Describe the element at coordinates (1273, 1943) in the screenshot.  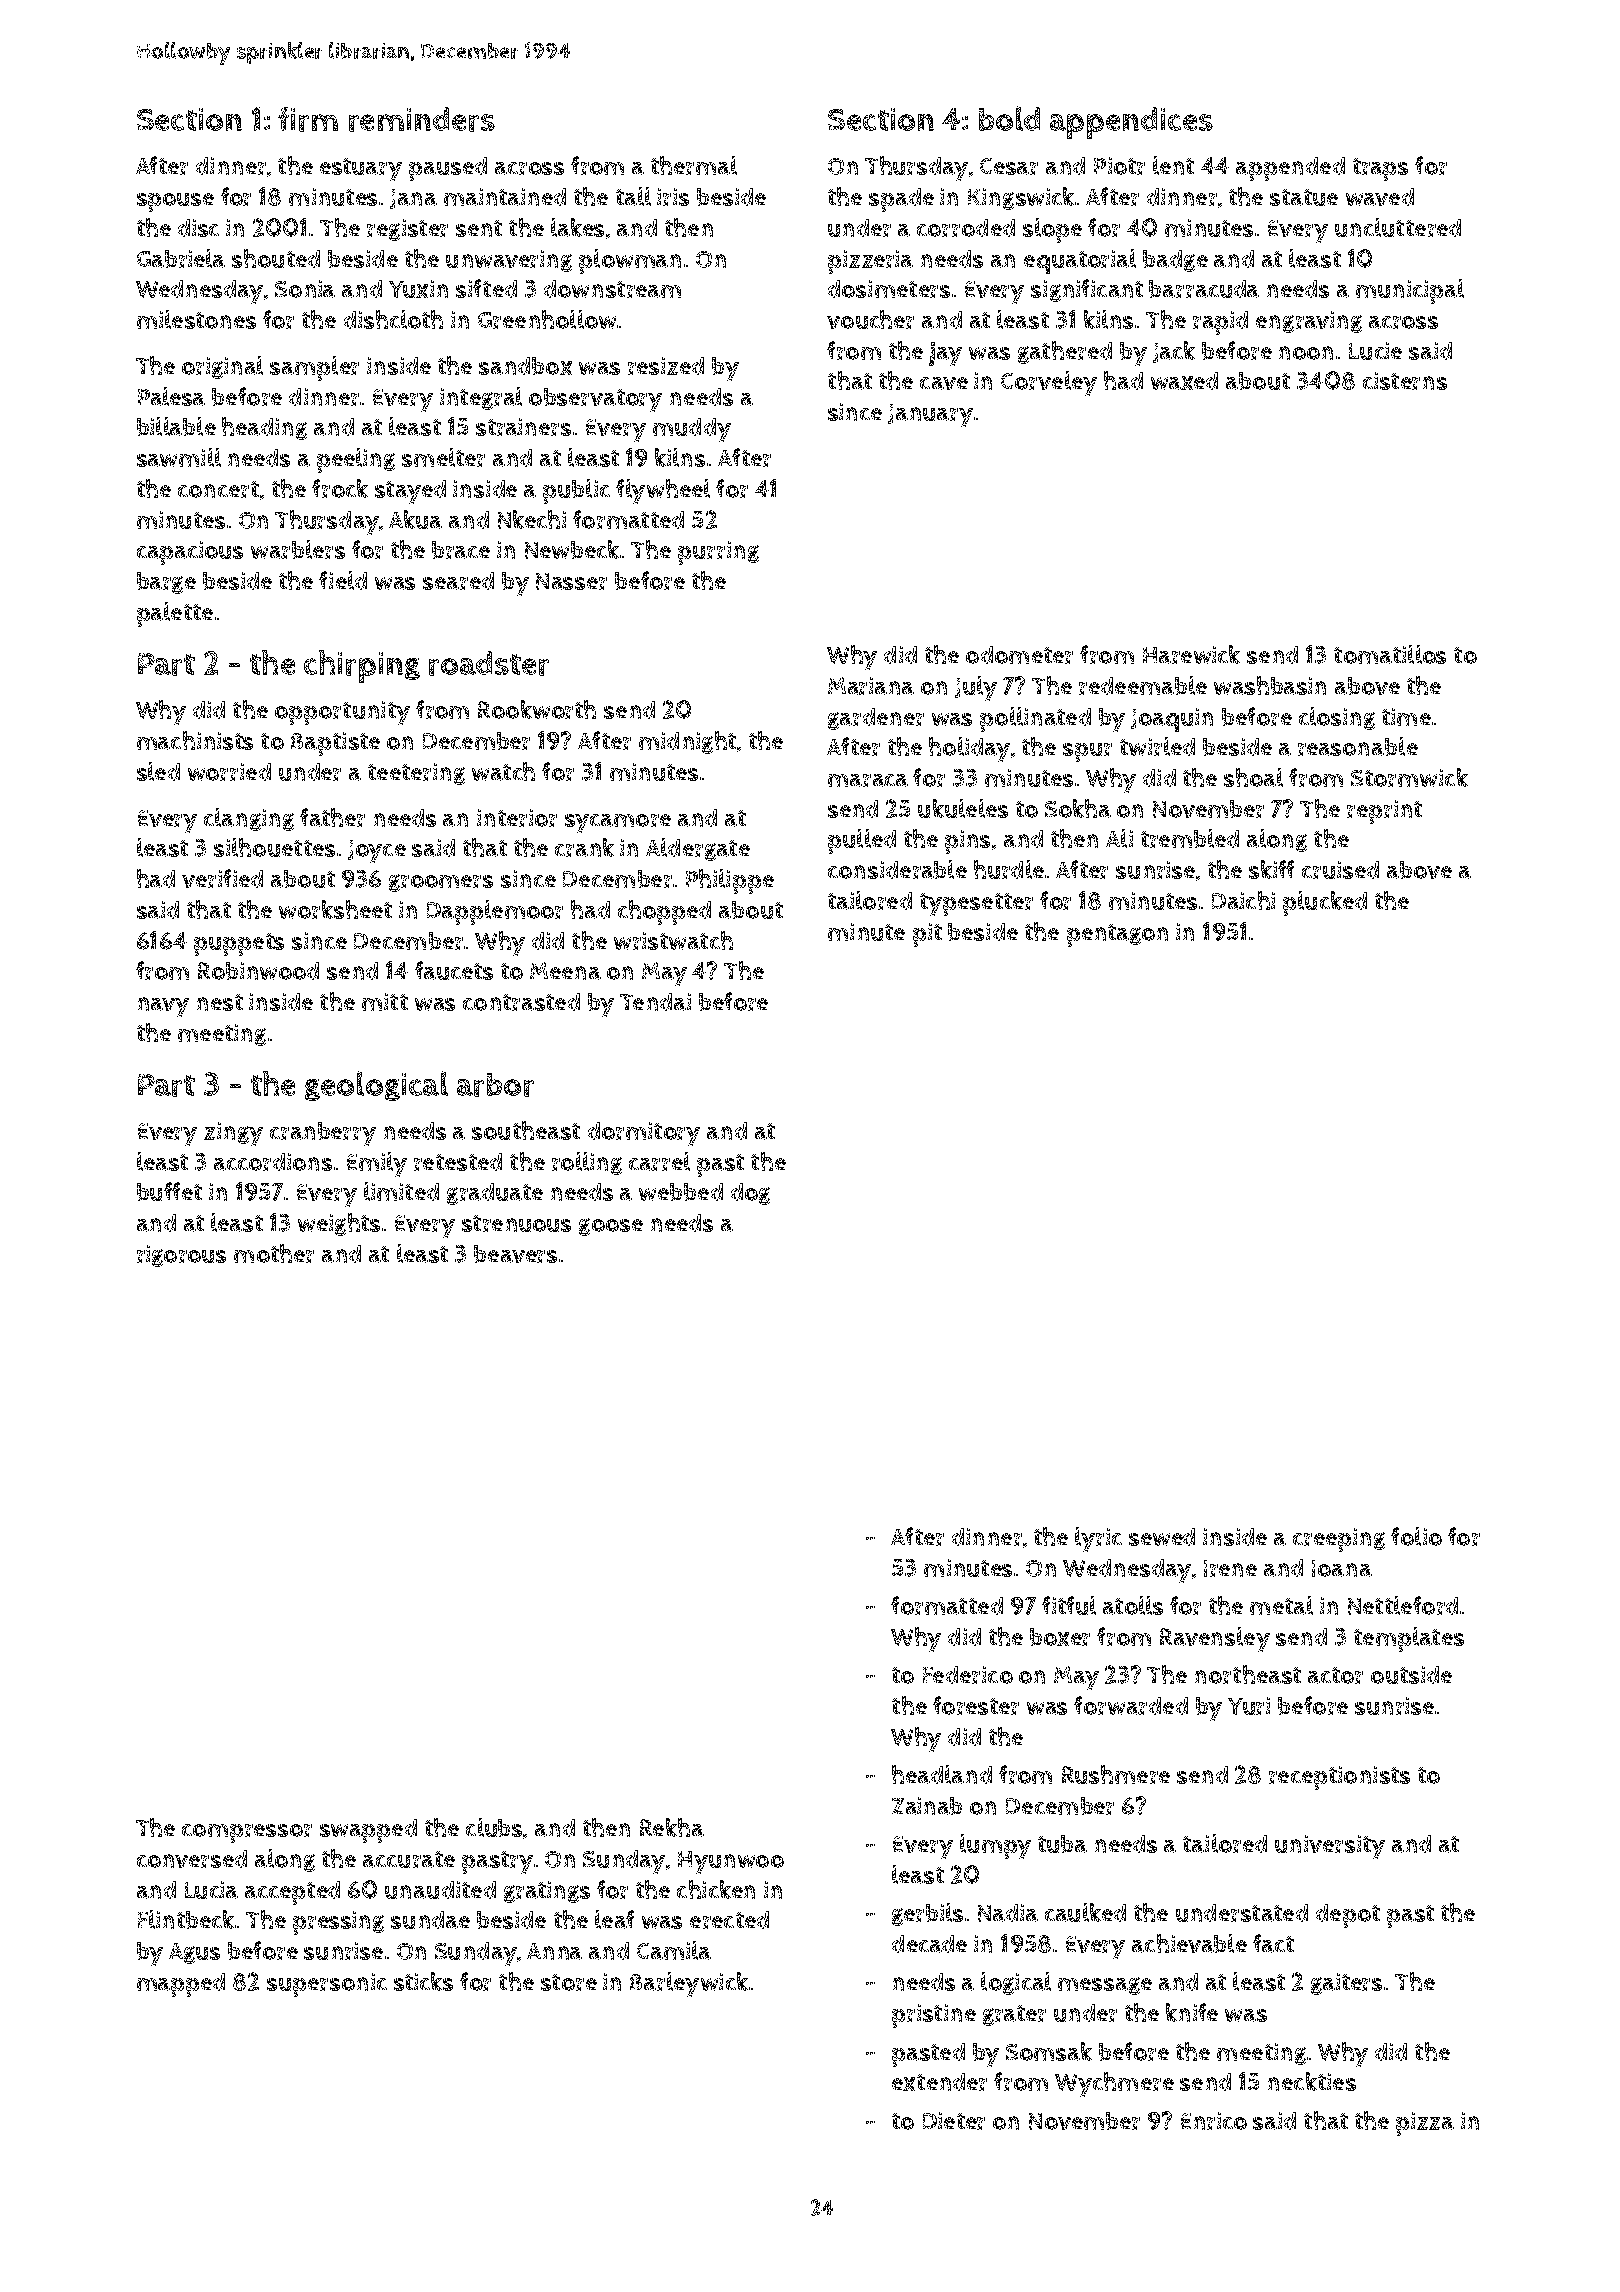
I see `fact` at that location.
